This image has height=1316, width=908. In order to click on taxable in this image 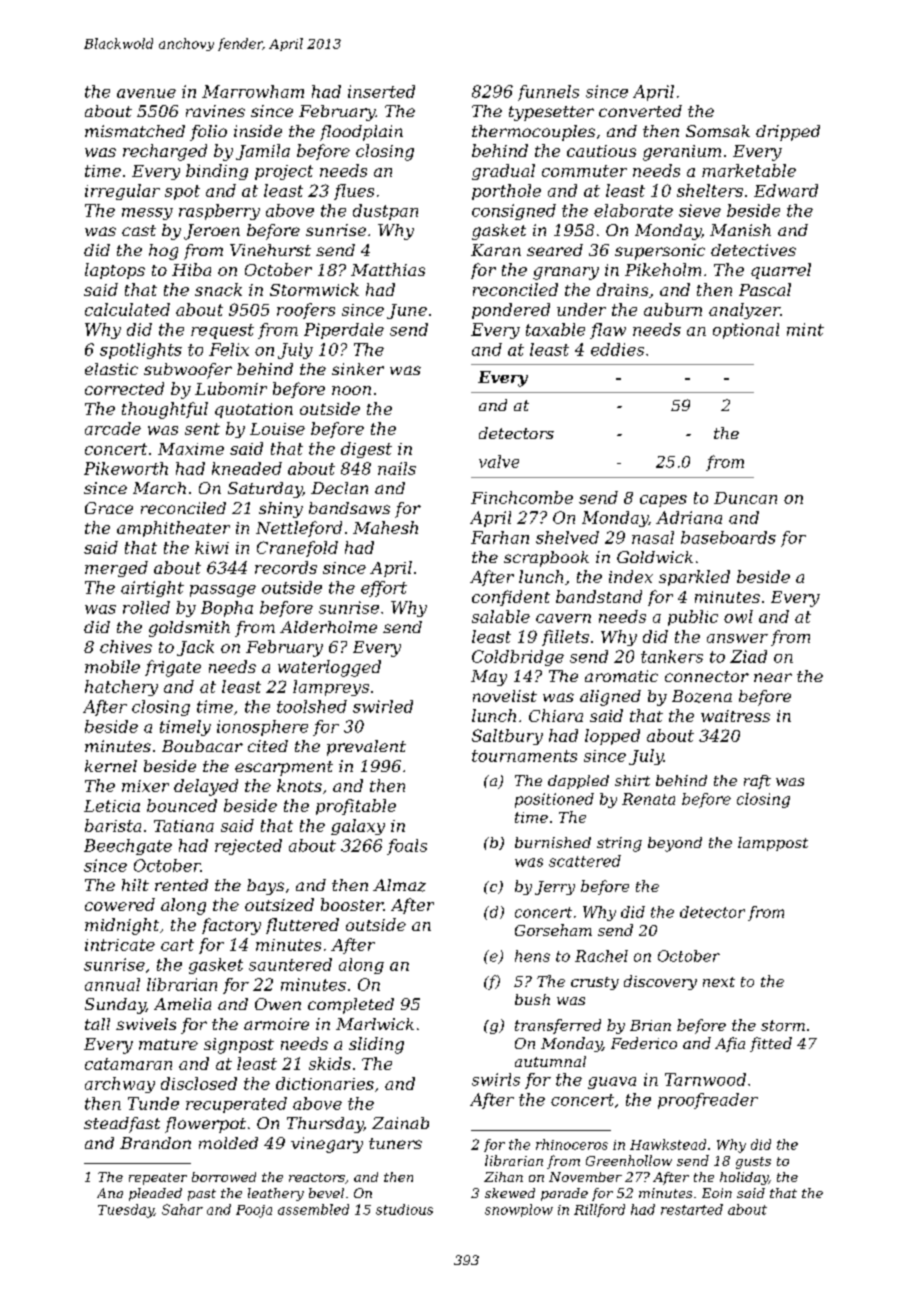, I will do `click(555, 329)`.
